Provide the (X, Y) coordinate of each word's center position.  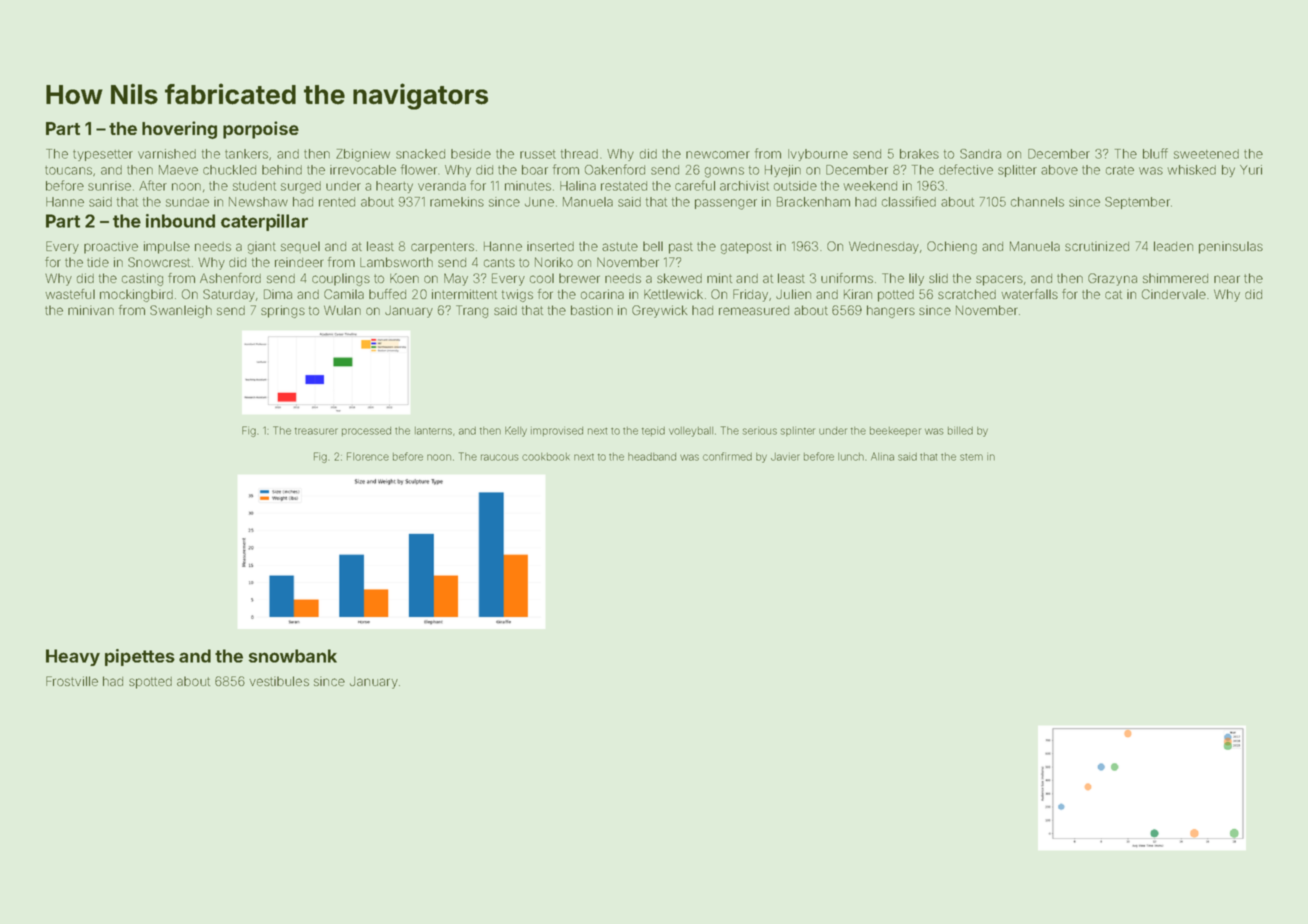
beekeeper (896, 431)
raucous (500, 457)
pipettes (140, 657)
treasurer (316, 431)
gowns (724, 172)
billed (960, 430)
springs (283, 311)
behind (282, 170)
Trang (472, 311)
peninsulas (1231, 247)
